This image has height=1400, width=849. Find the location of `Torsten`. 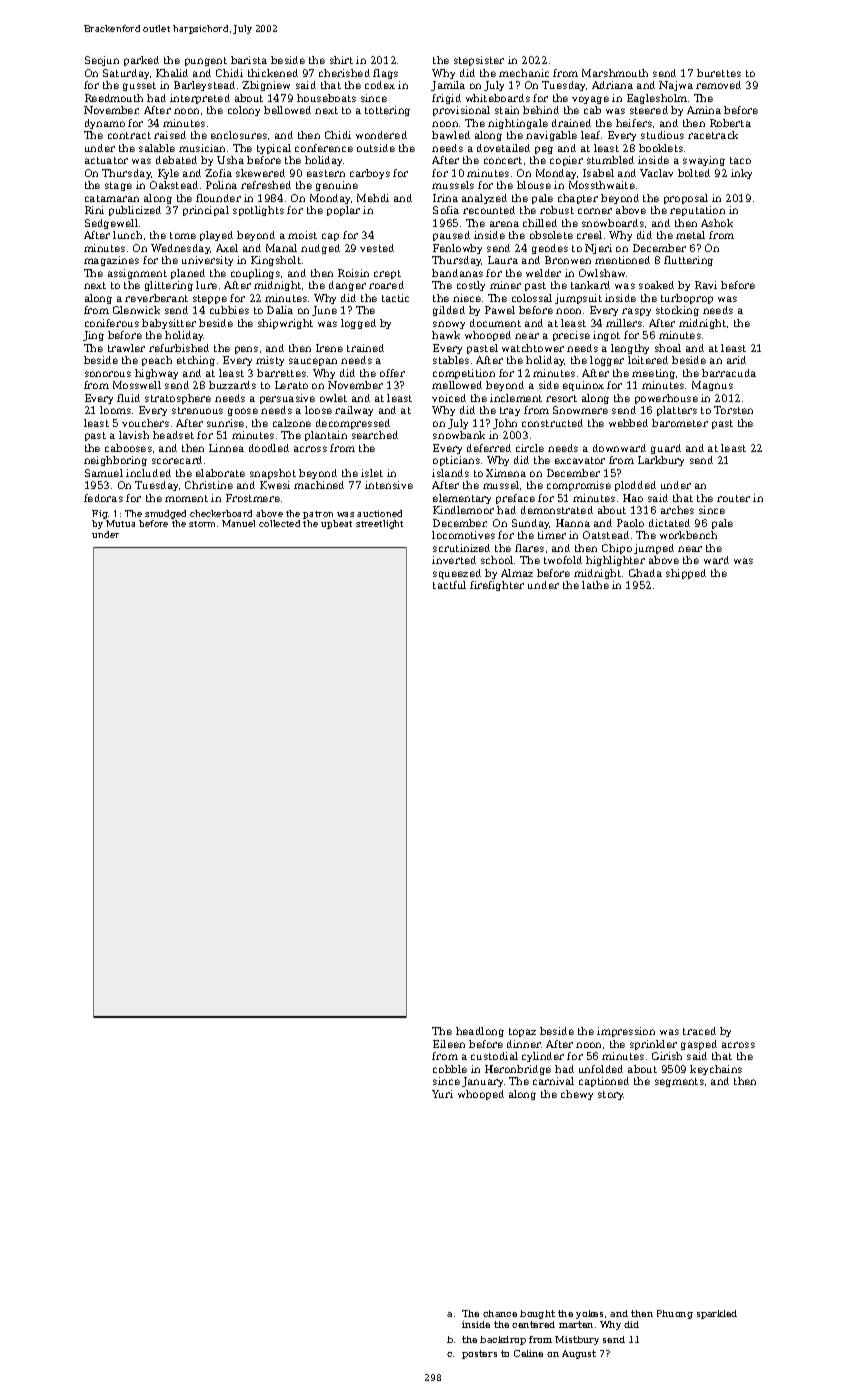

Torsten is located at coordinates (733, 410).
